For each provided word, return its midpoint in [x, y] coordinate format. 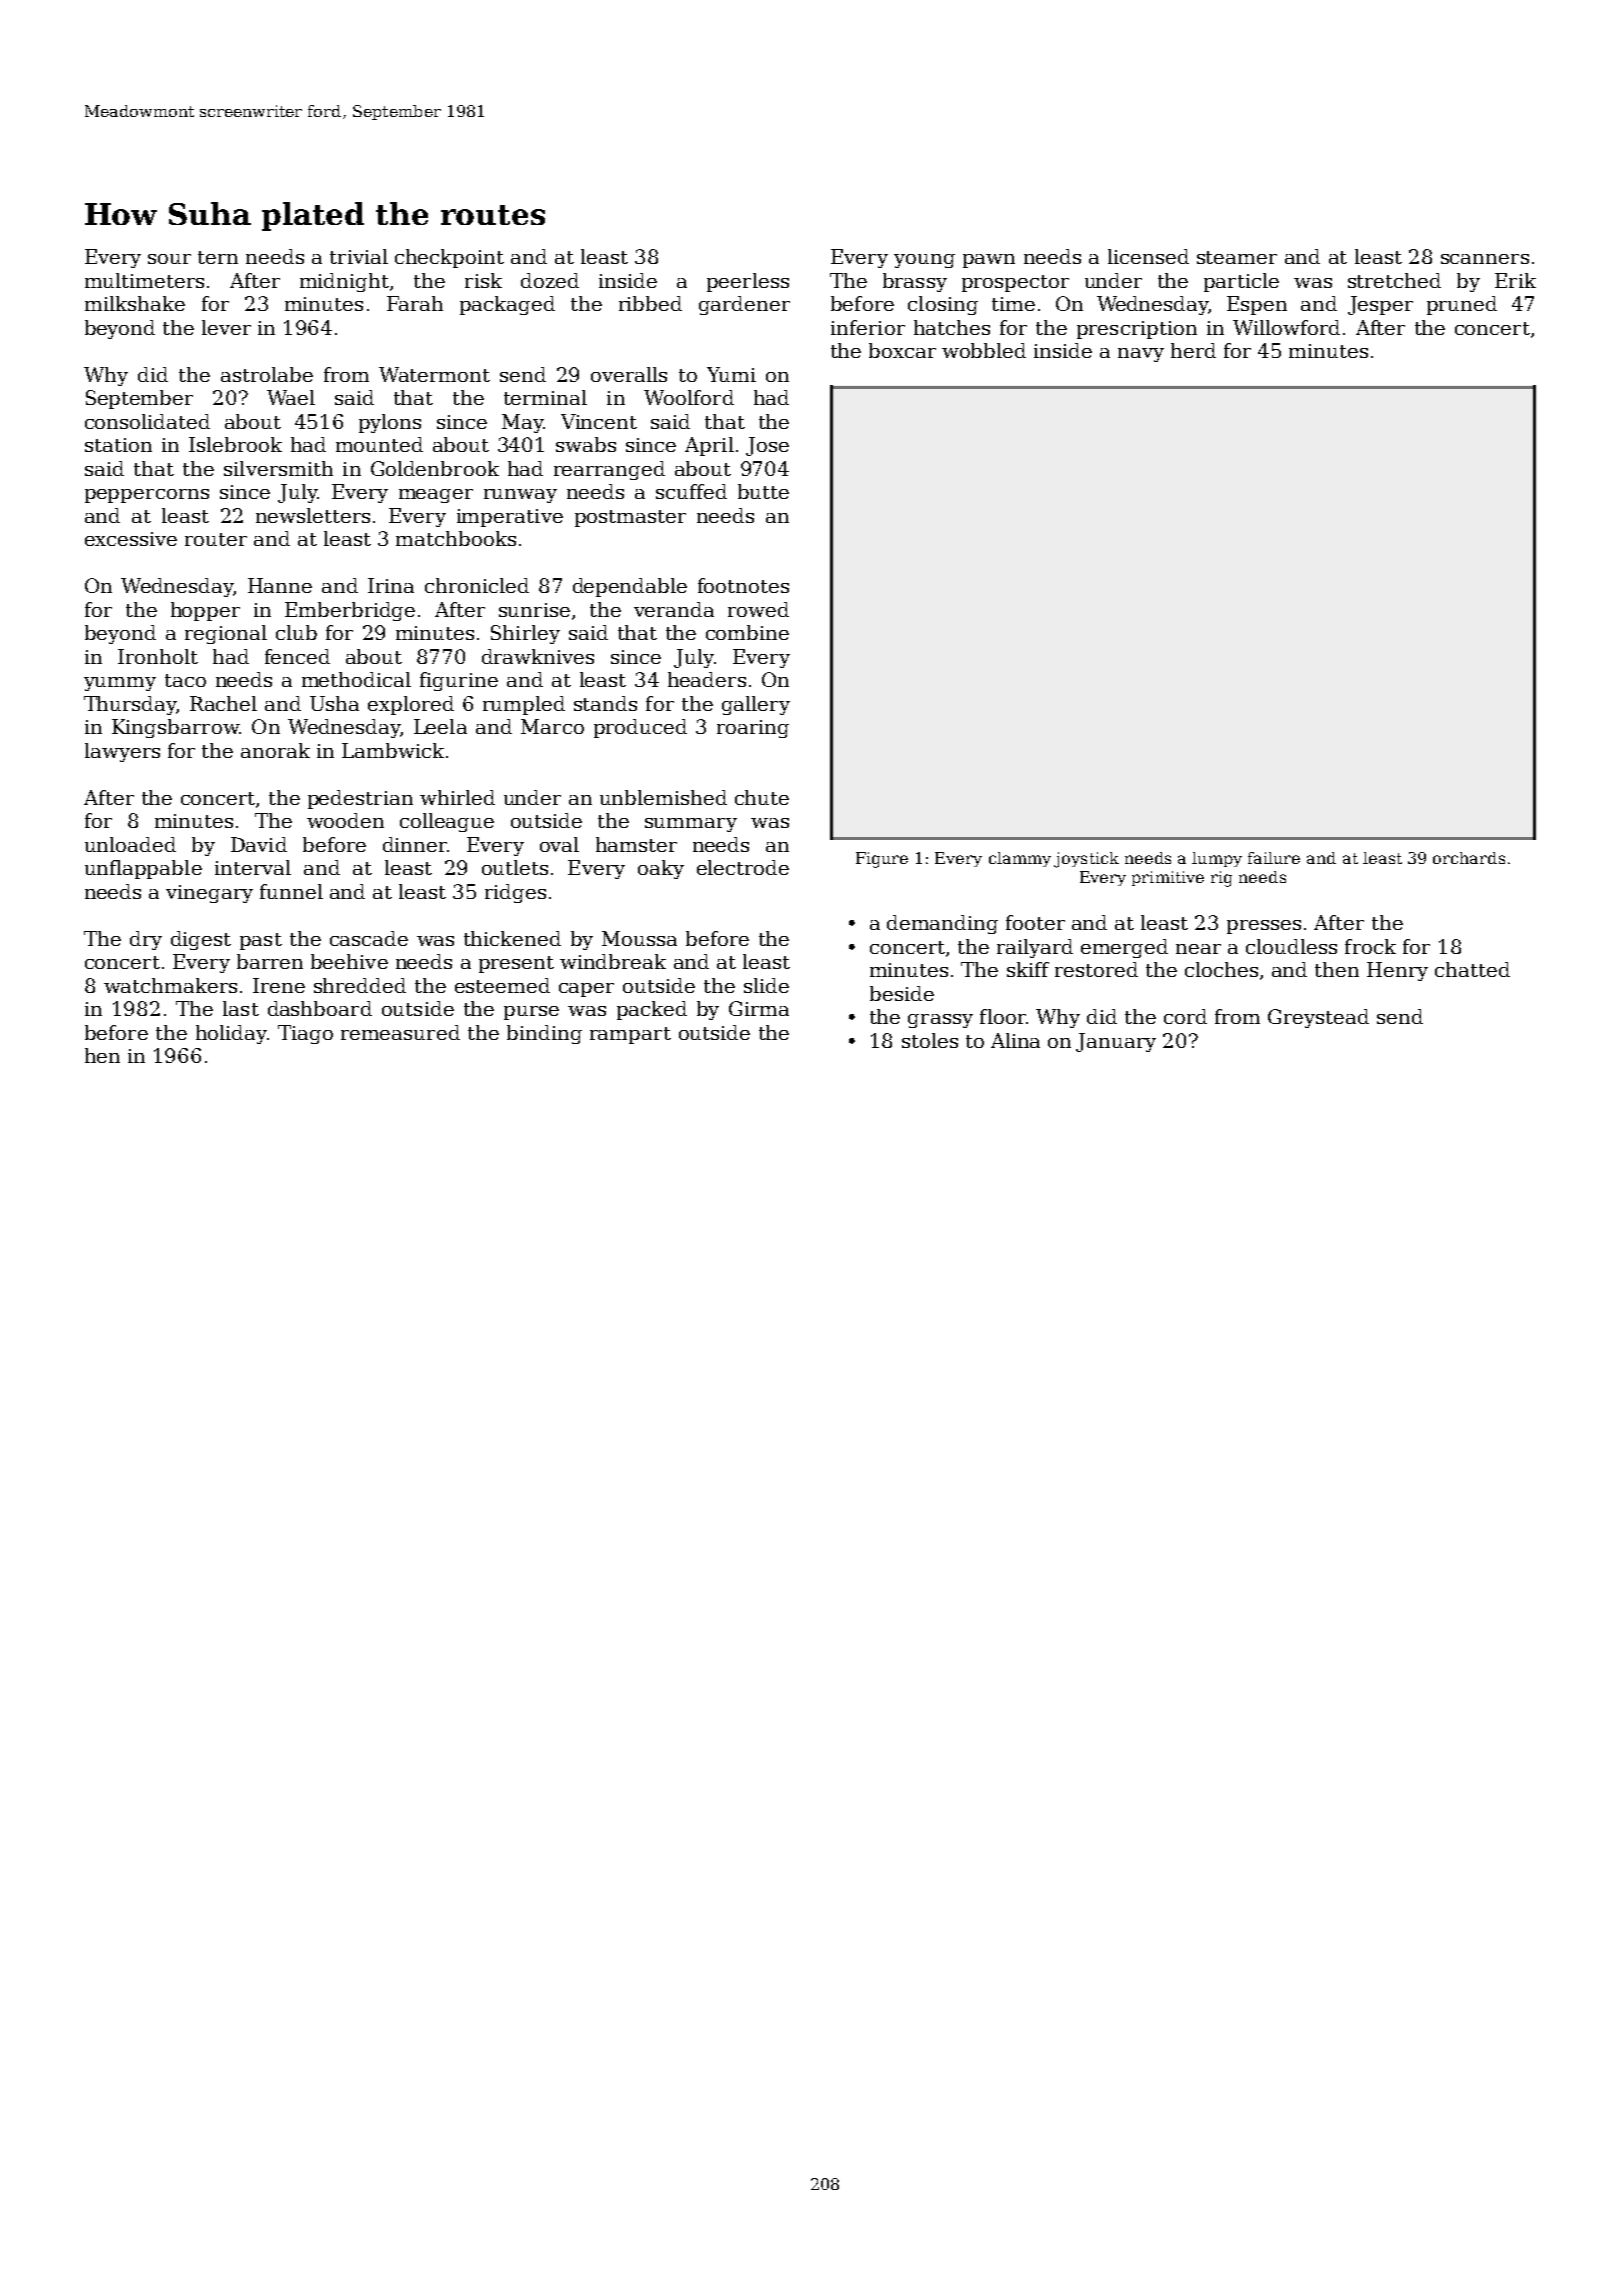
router [216, 539]
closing [943, 305]
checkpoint [449, 258]
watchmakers [170, 985]
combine [747, 632]
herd [1193, 350]
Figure [882, 860]
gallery [756, 705]
